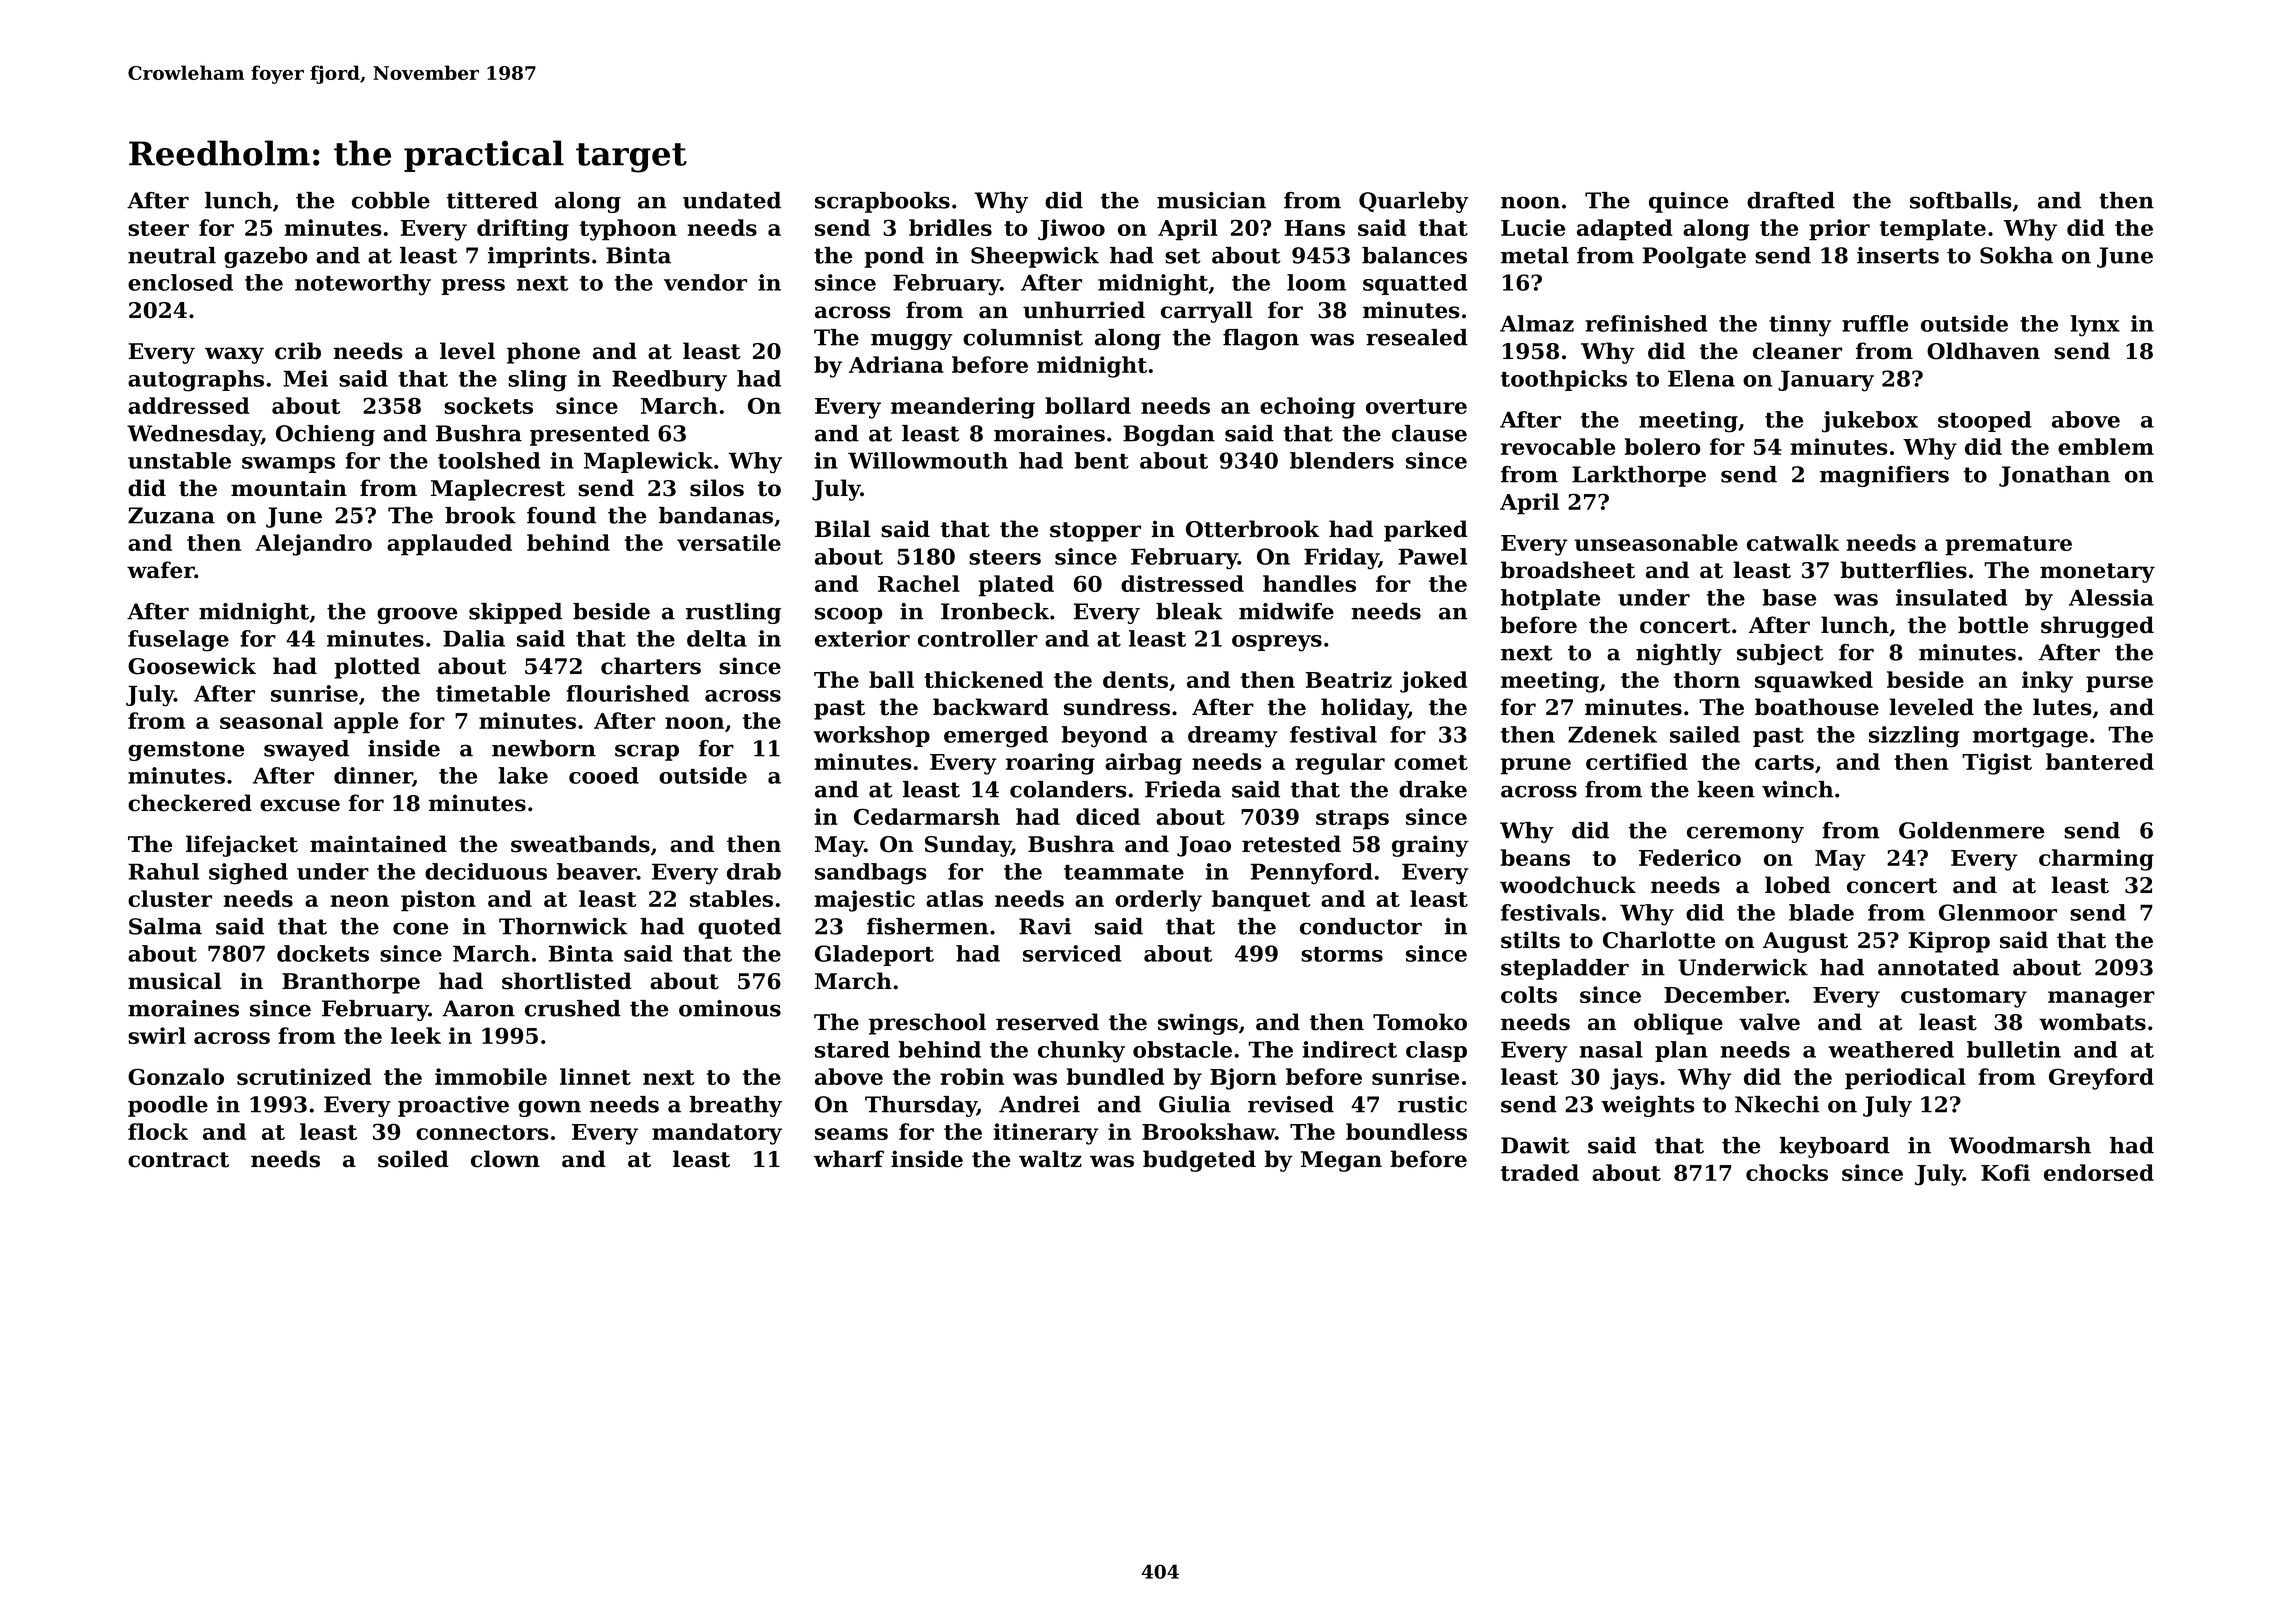 The width and height of the screenshot is (2282, 1614). Describe the element at coordinates (2005, 1172) in the screenshot. I see `Kofi` at that location.
